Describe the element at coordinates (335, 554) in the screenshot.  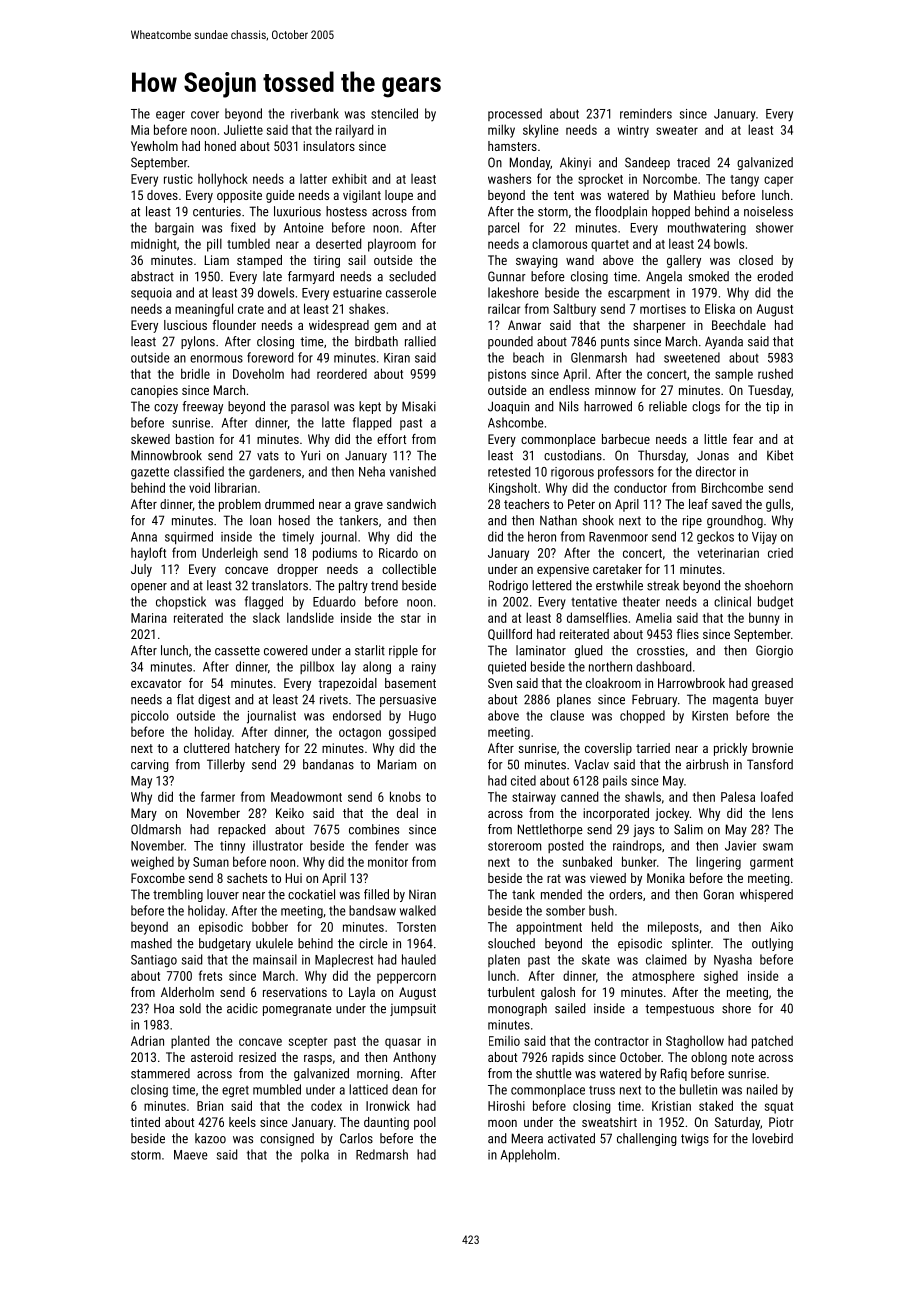
I see `podiums` at that location.
